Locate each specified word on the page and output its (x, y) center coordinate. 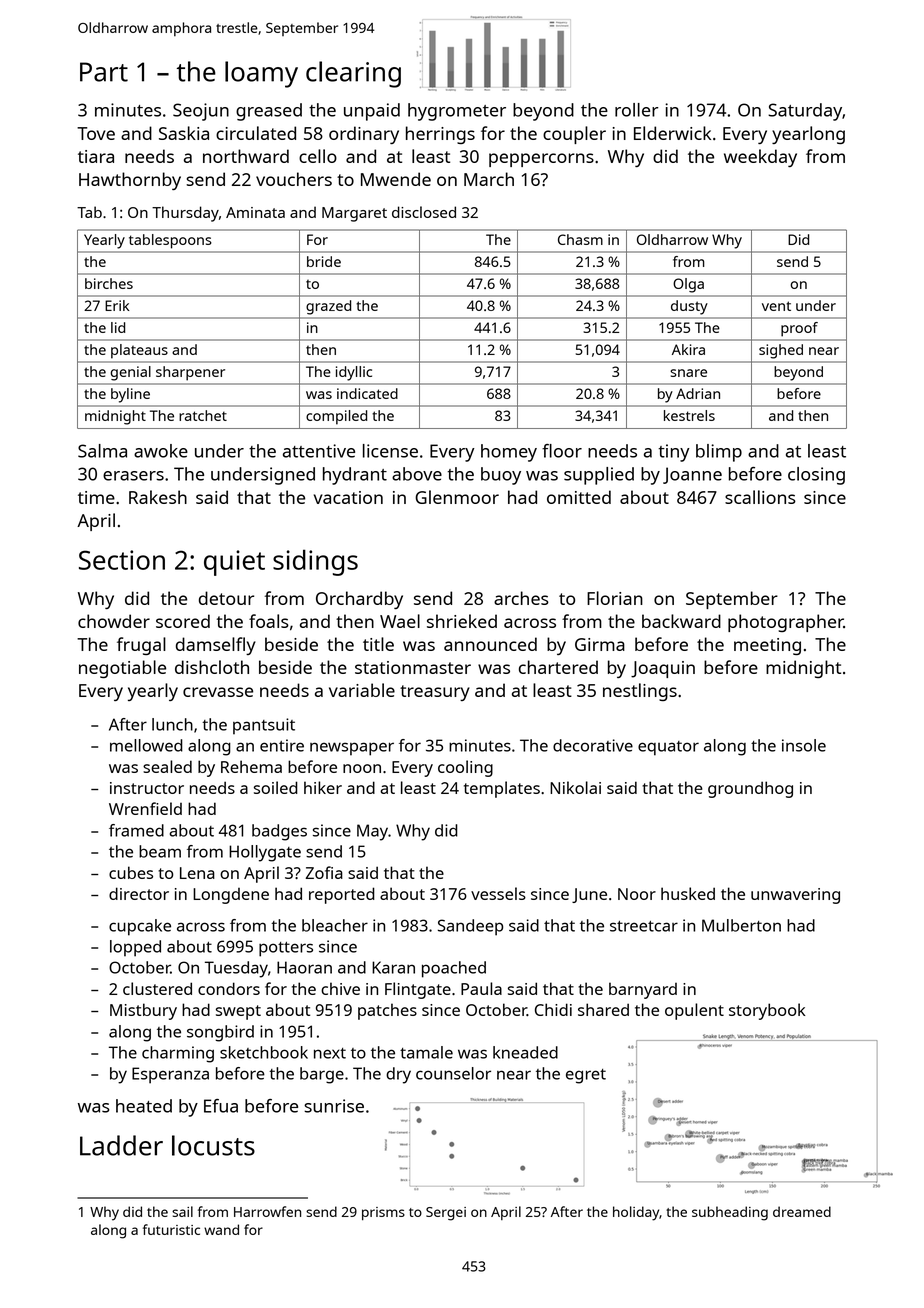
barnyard (643, 990)
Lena (197, 873)
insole (804, 745)
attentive (319, 451)
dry (398, 1075)
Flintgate (418, 990)
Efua (221, 1106)
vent (776, 306)
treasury (435, 693)
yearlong (808, 135)
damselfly (216, 646)
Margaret (354, 214)
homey (509, 453)
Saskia (184, 133)
